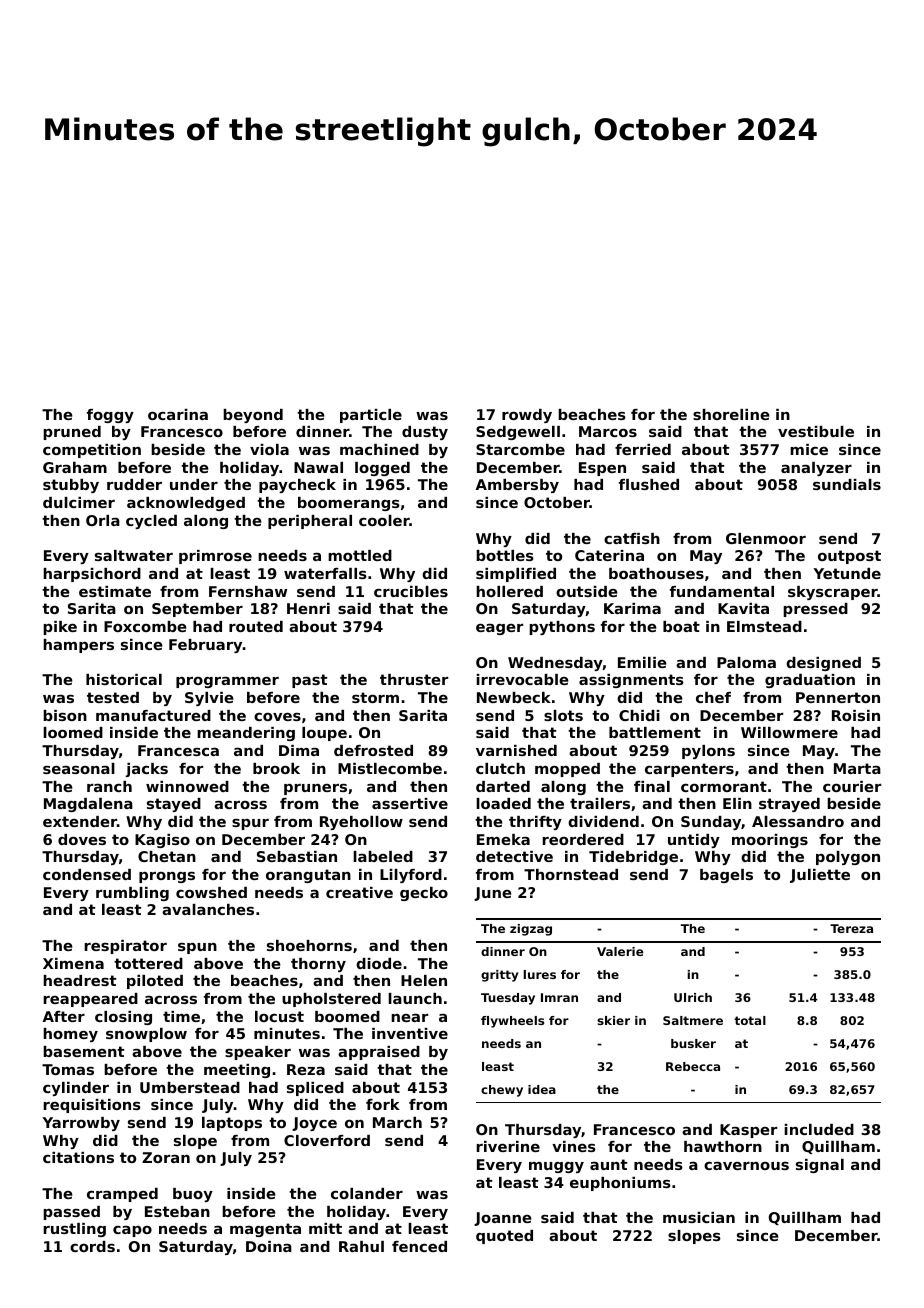 The image size is (924, 1308). I want to click on laptops, so click(232, 1124).
